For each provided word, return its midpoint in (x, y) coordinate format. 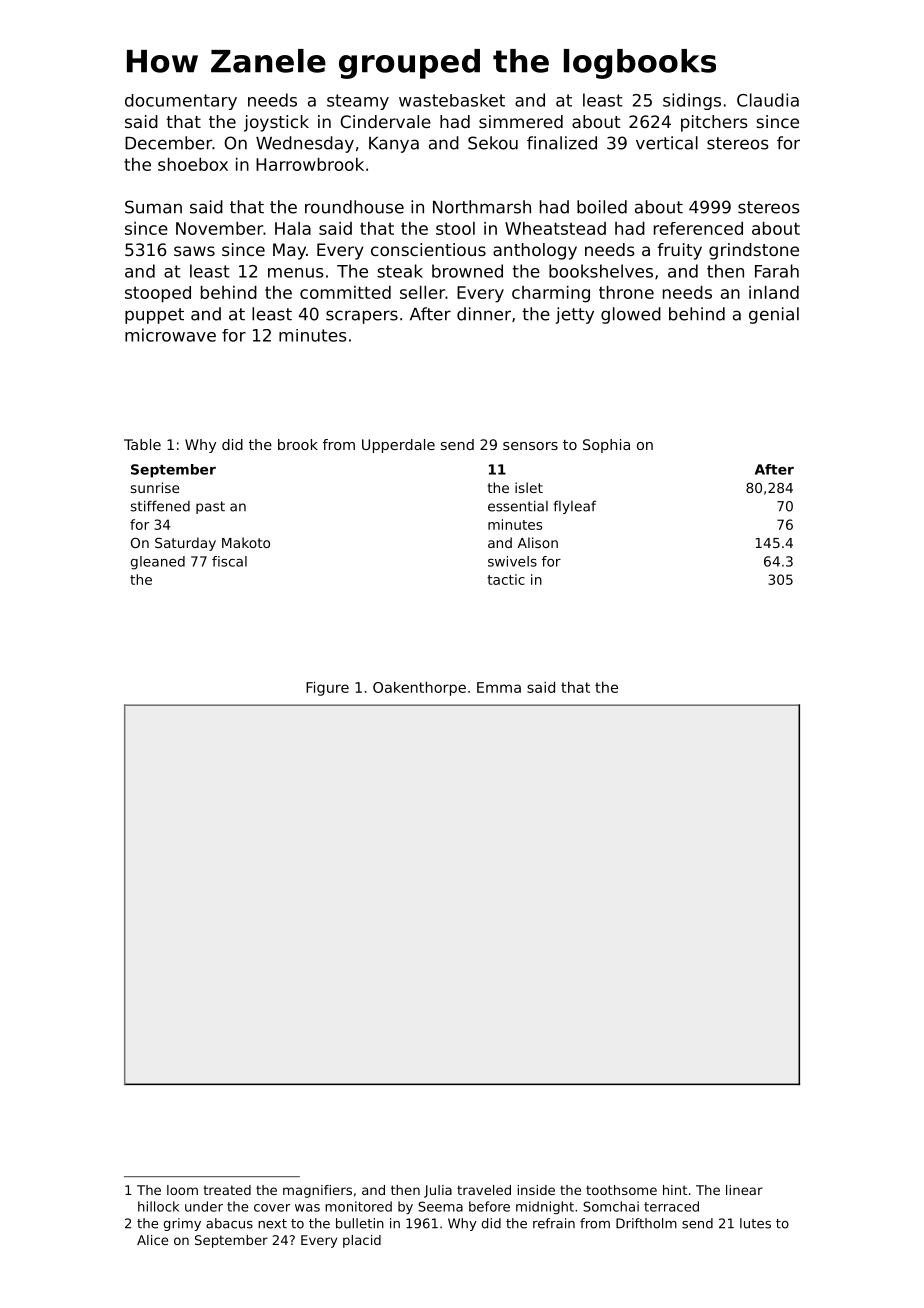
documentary (181, 102)
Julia (438, 1191)
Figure (327, 688)
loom (182, 1190)
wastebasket (452, 100)
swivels (512, 561)
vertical (667, 143)
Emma (499, 687)
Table (142, 444)
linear (744, 1190)
